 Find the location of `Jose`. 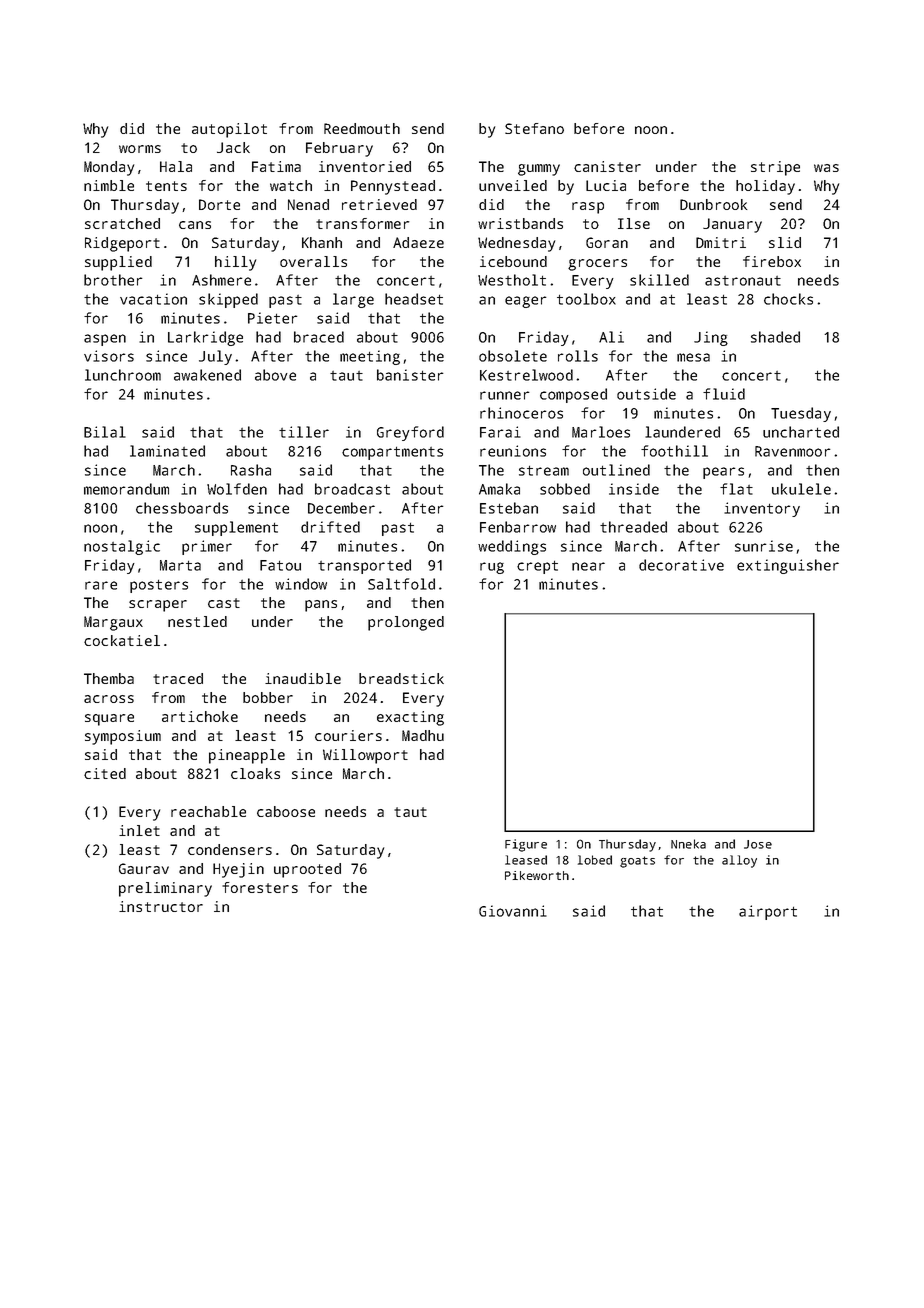

Jose is located at coordinates (758, 844).
